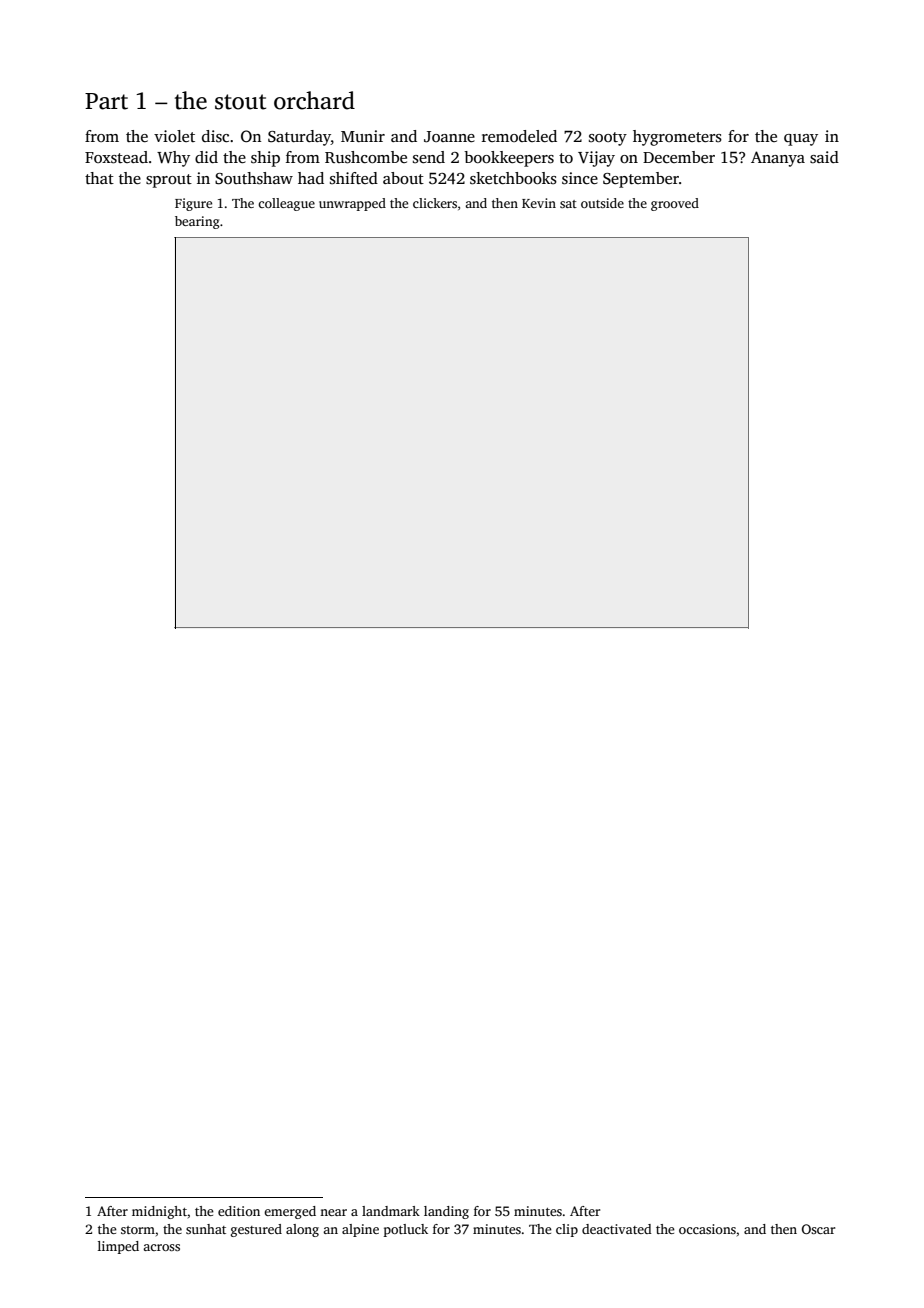 This screenshot has height=1308, width=924. I want to click on sooty, so click(608, 139).
